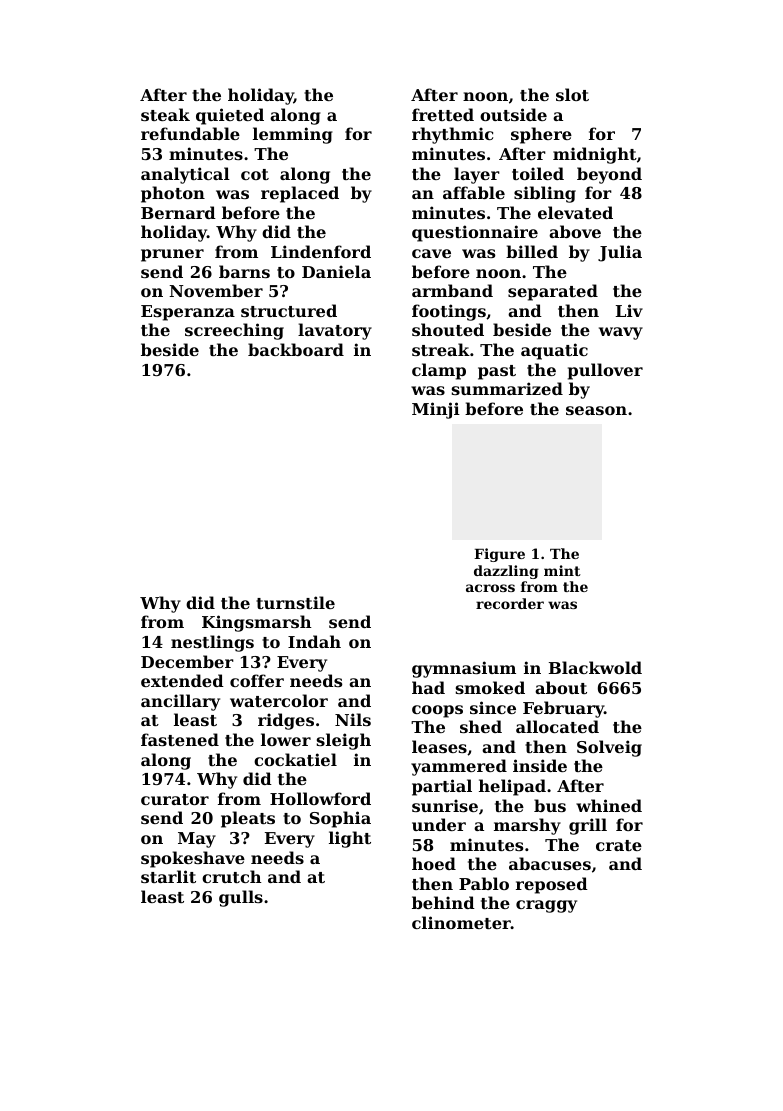 This screenshot has width=783, height=1111. Describe the element at coordinates (443, 114) in the screenshot. I see `fretted` at that location.
